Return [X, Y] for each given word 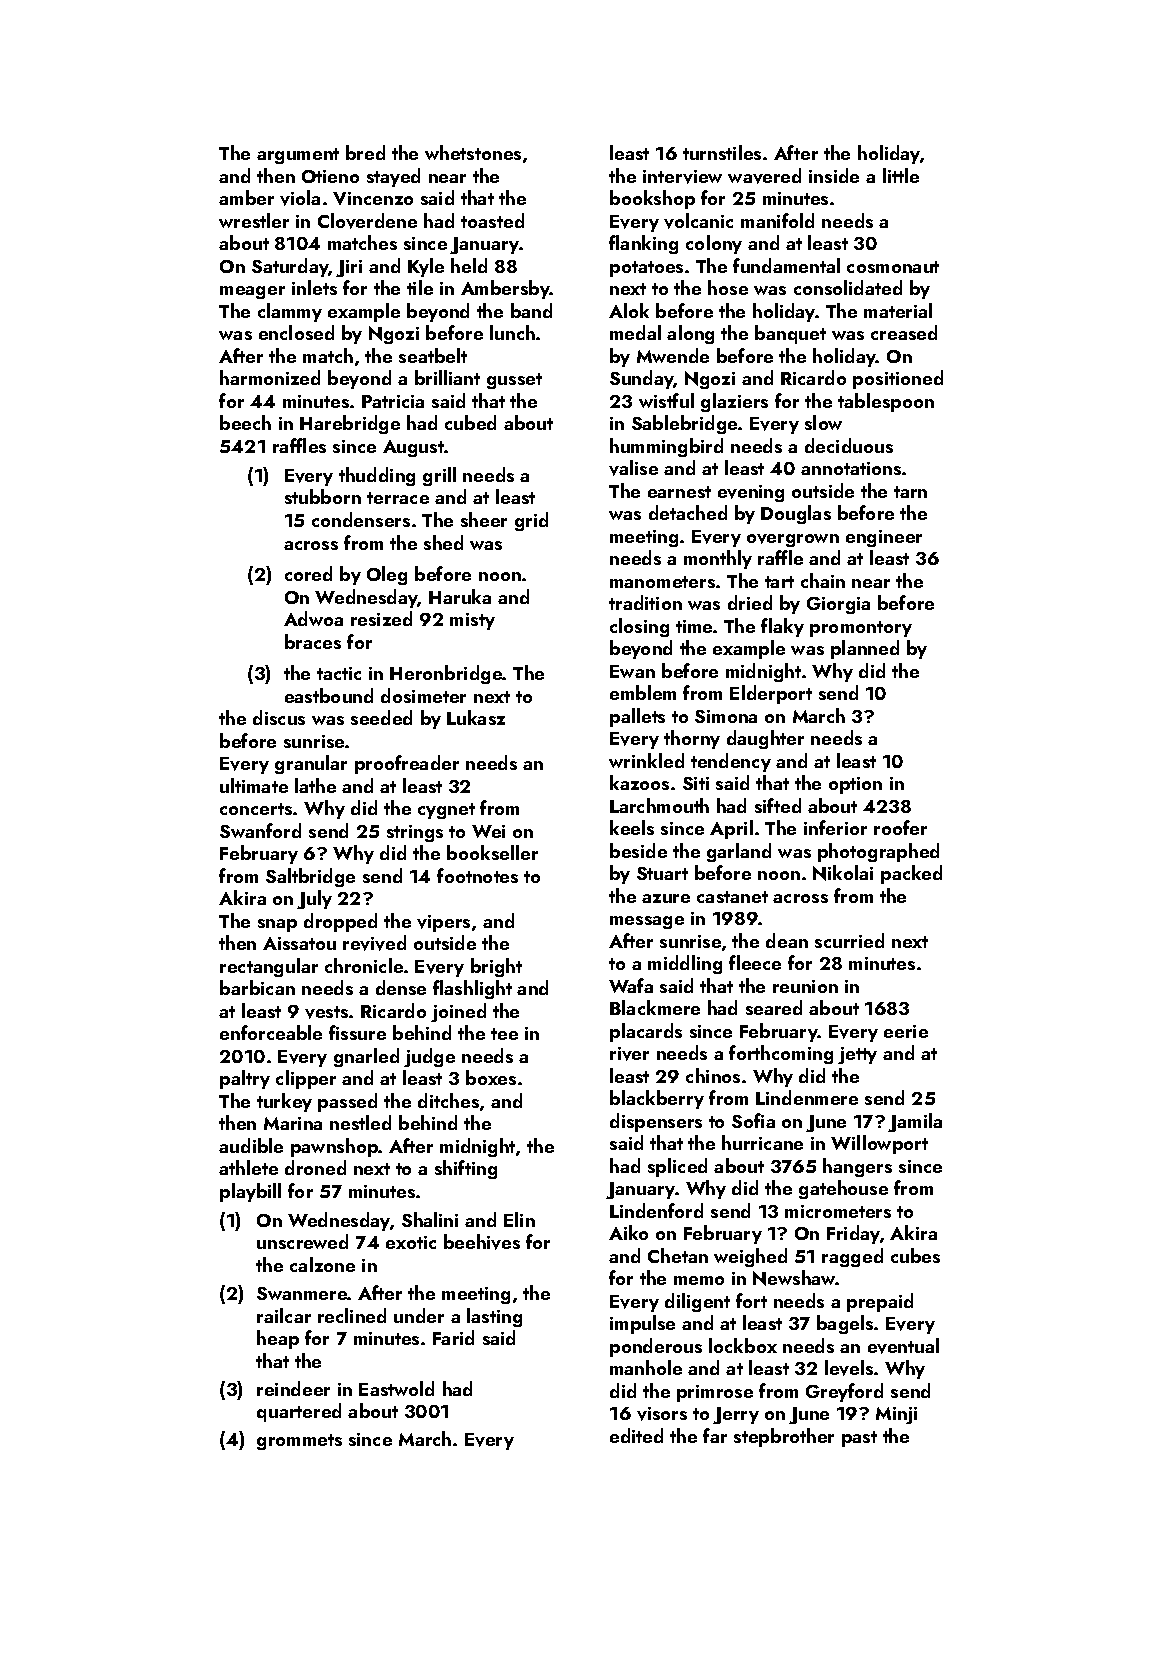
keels [632, 827]
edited [636, 1435]
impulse [642, 1324]
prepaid [880, 1302]
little [901, 175]
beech [245, 422]
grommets [299, 1442]
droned [315, 1167]
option [855, 785]
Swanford [260, 830]
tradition [645, 602]
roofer [900, 827]
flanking [643, 244]
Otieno [330, 176]
